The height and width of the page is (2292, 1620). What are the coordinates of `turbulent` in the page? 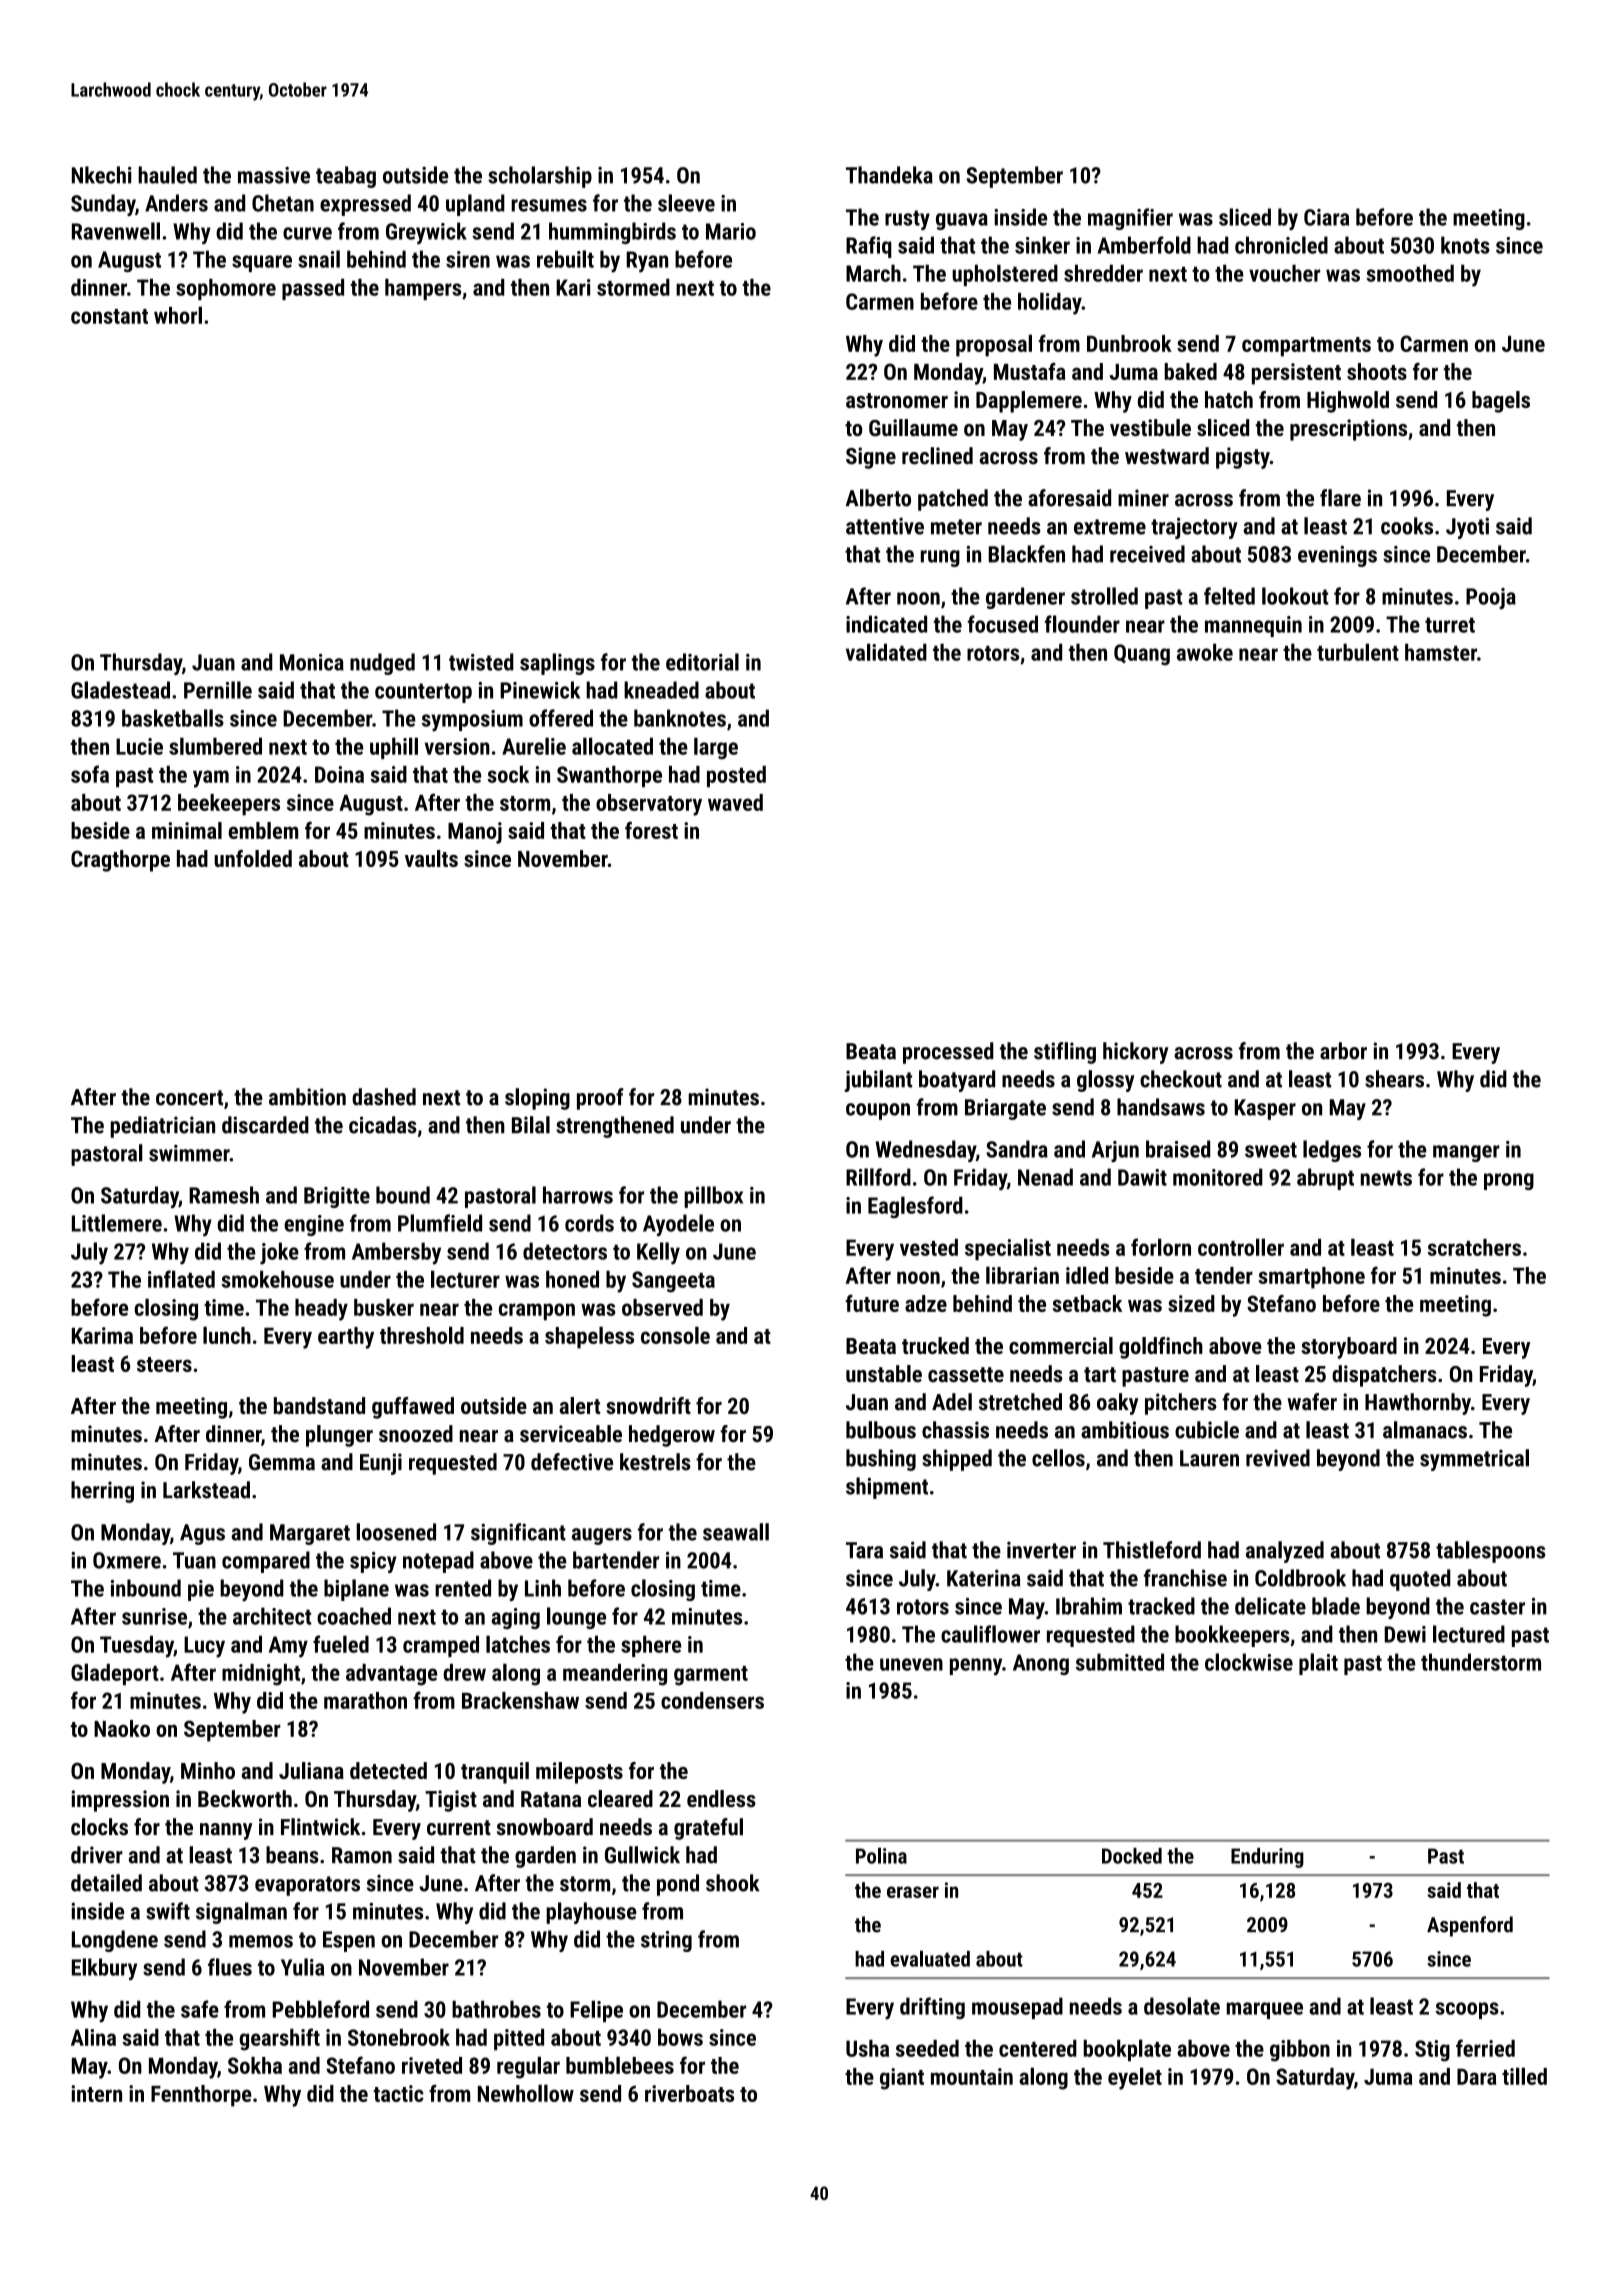 It's located at (1358, 652).
